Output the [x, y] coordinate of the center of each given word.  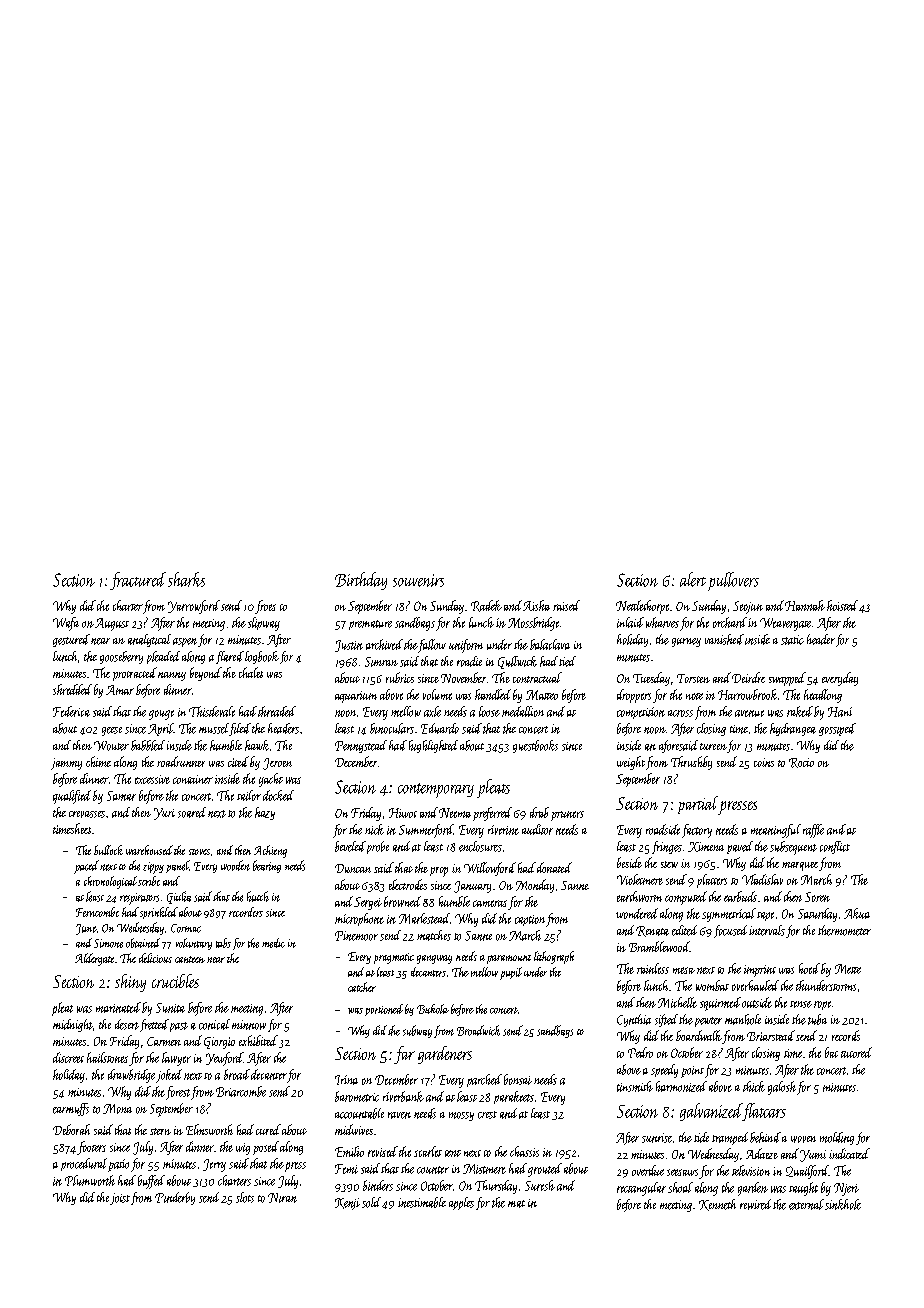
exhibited [258, 1040]
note [694, 696]
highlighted [433, 746]
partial [698, 805]
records [846, 1035]
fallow [432, 646]
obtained [143, 943]
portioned [384, 1010]
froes [265, 607]
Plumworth [90, 1180]
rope [822, 1005]
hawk [257, 745]
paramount [509, 959]
